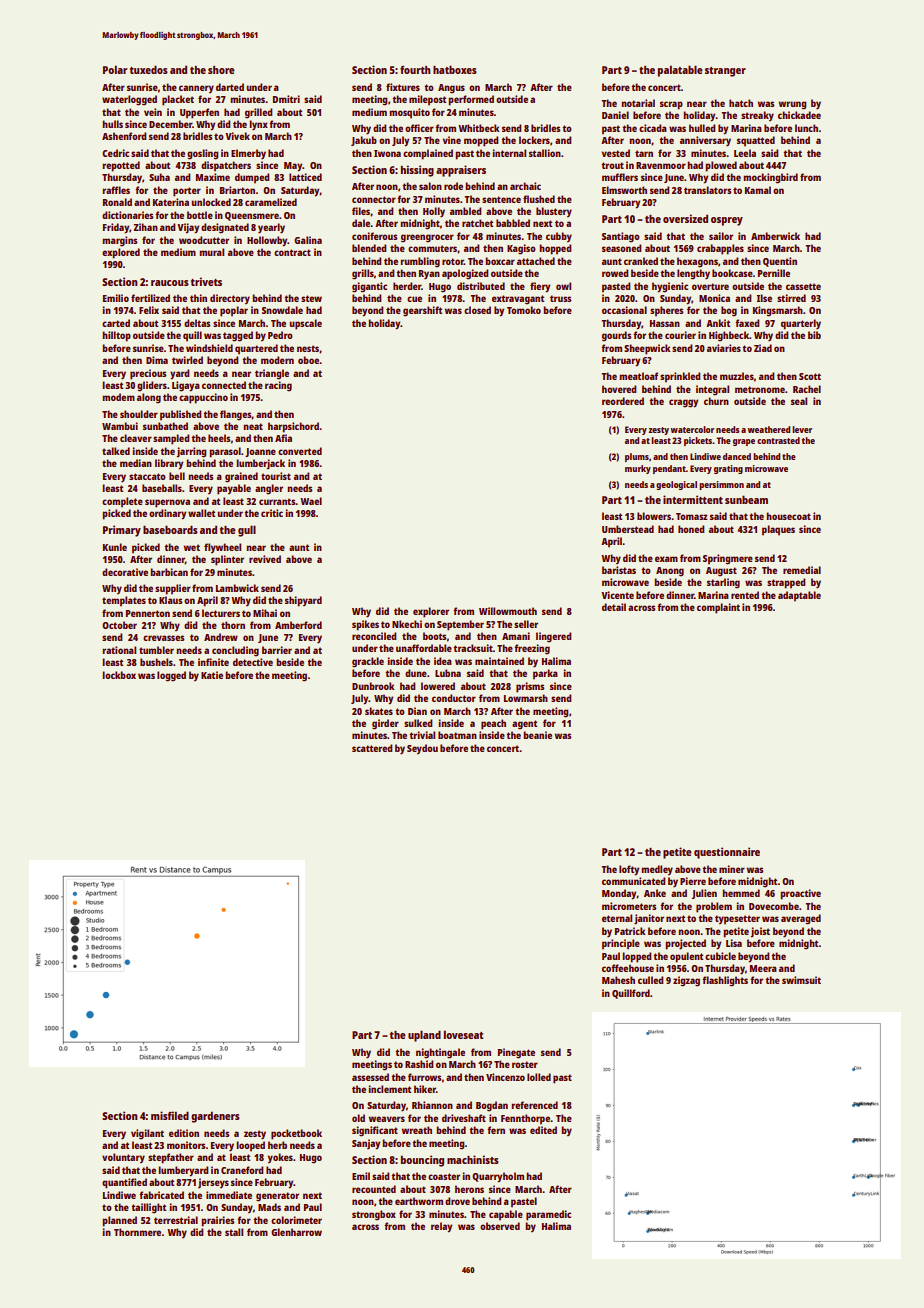 Image resolution: width=924 pixels, height=1308 pixels. What do you see at coordinates (187, 192) in the page?
I see `porter` at bounding box center [187, 192].
